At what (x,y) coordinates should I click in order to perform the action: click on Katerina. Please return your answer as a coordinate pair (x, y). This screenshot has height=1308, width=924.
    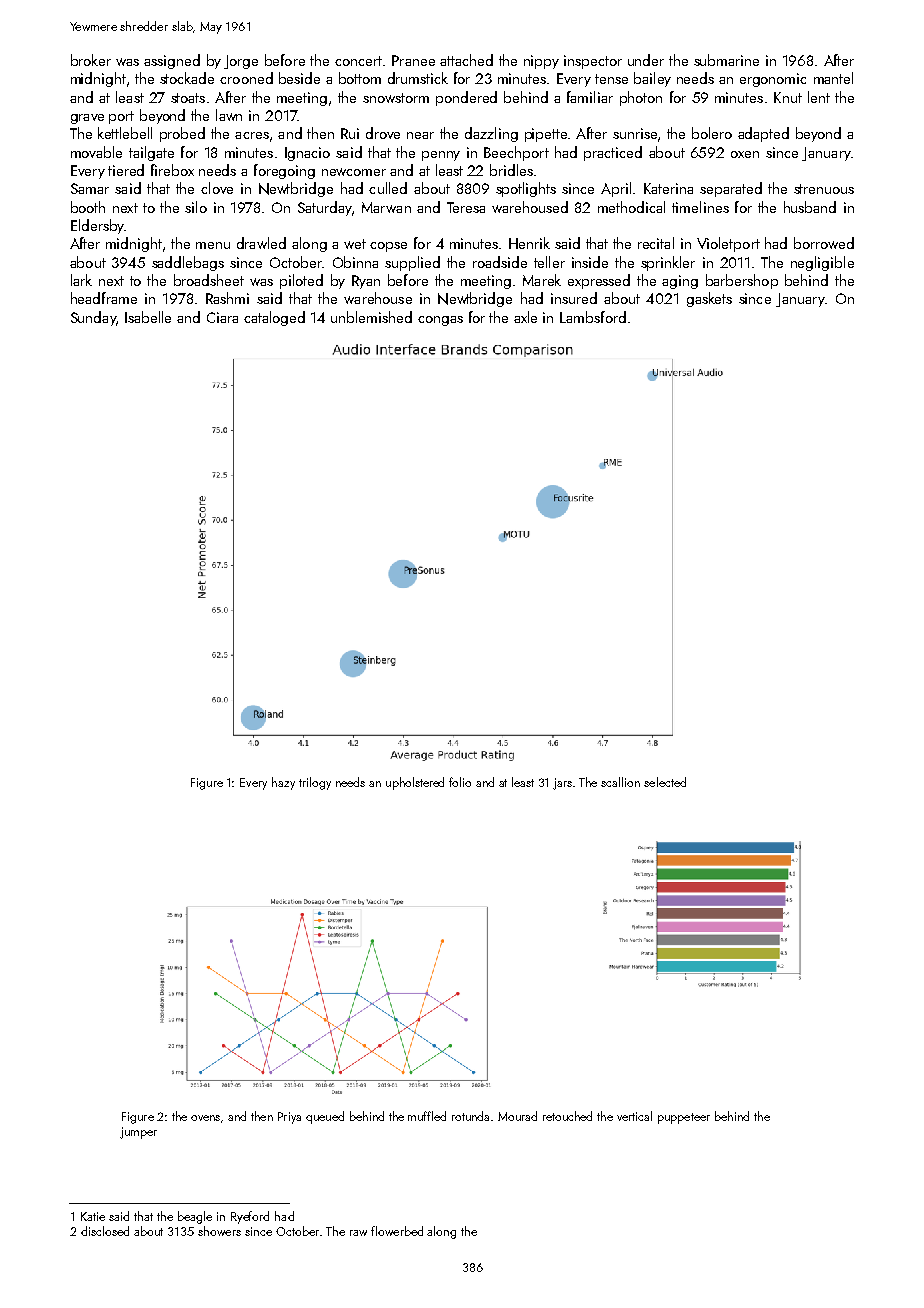
    Looking at the image, I should click on (668, 188).
